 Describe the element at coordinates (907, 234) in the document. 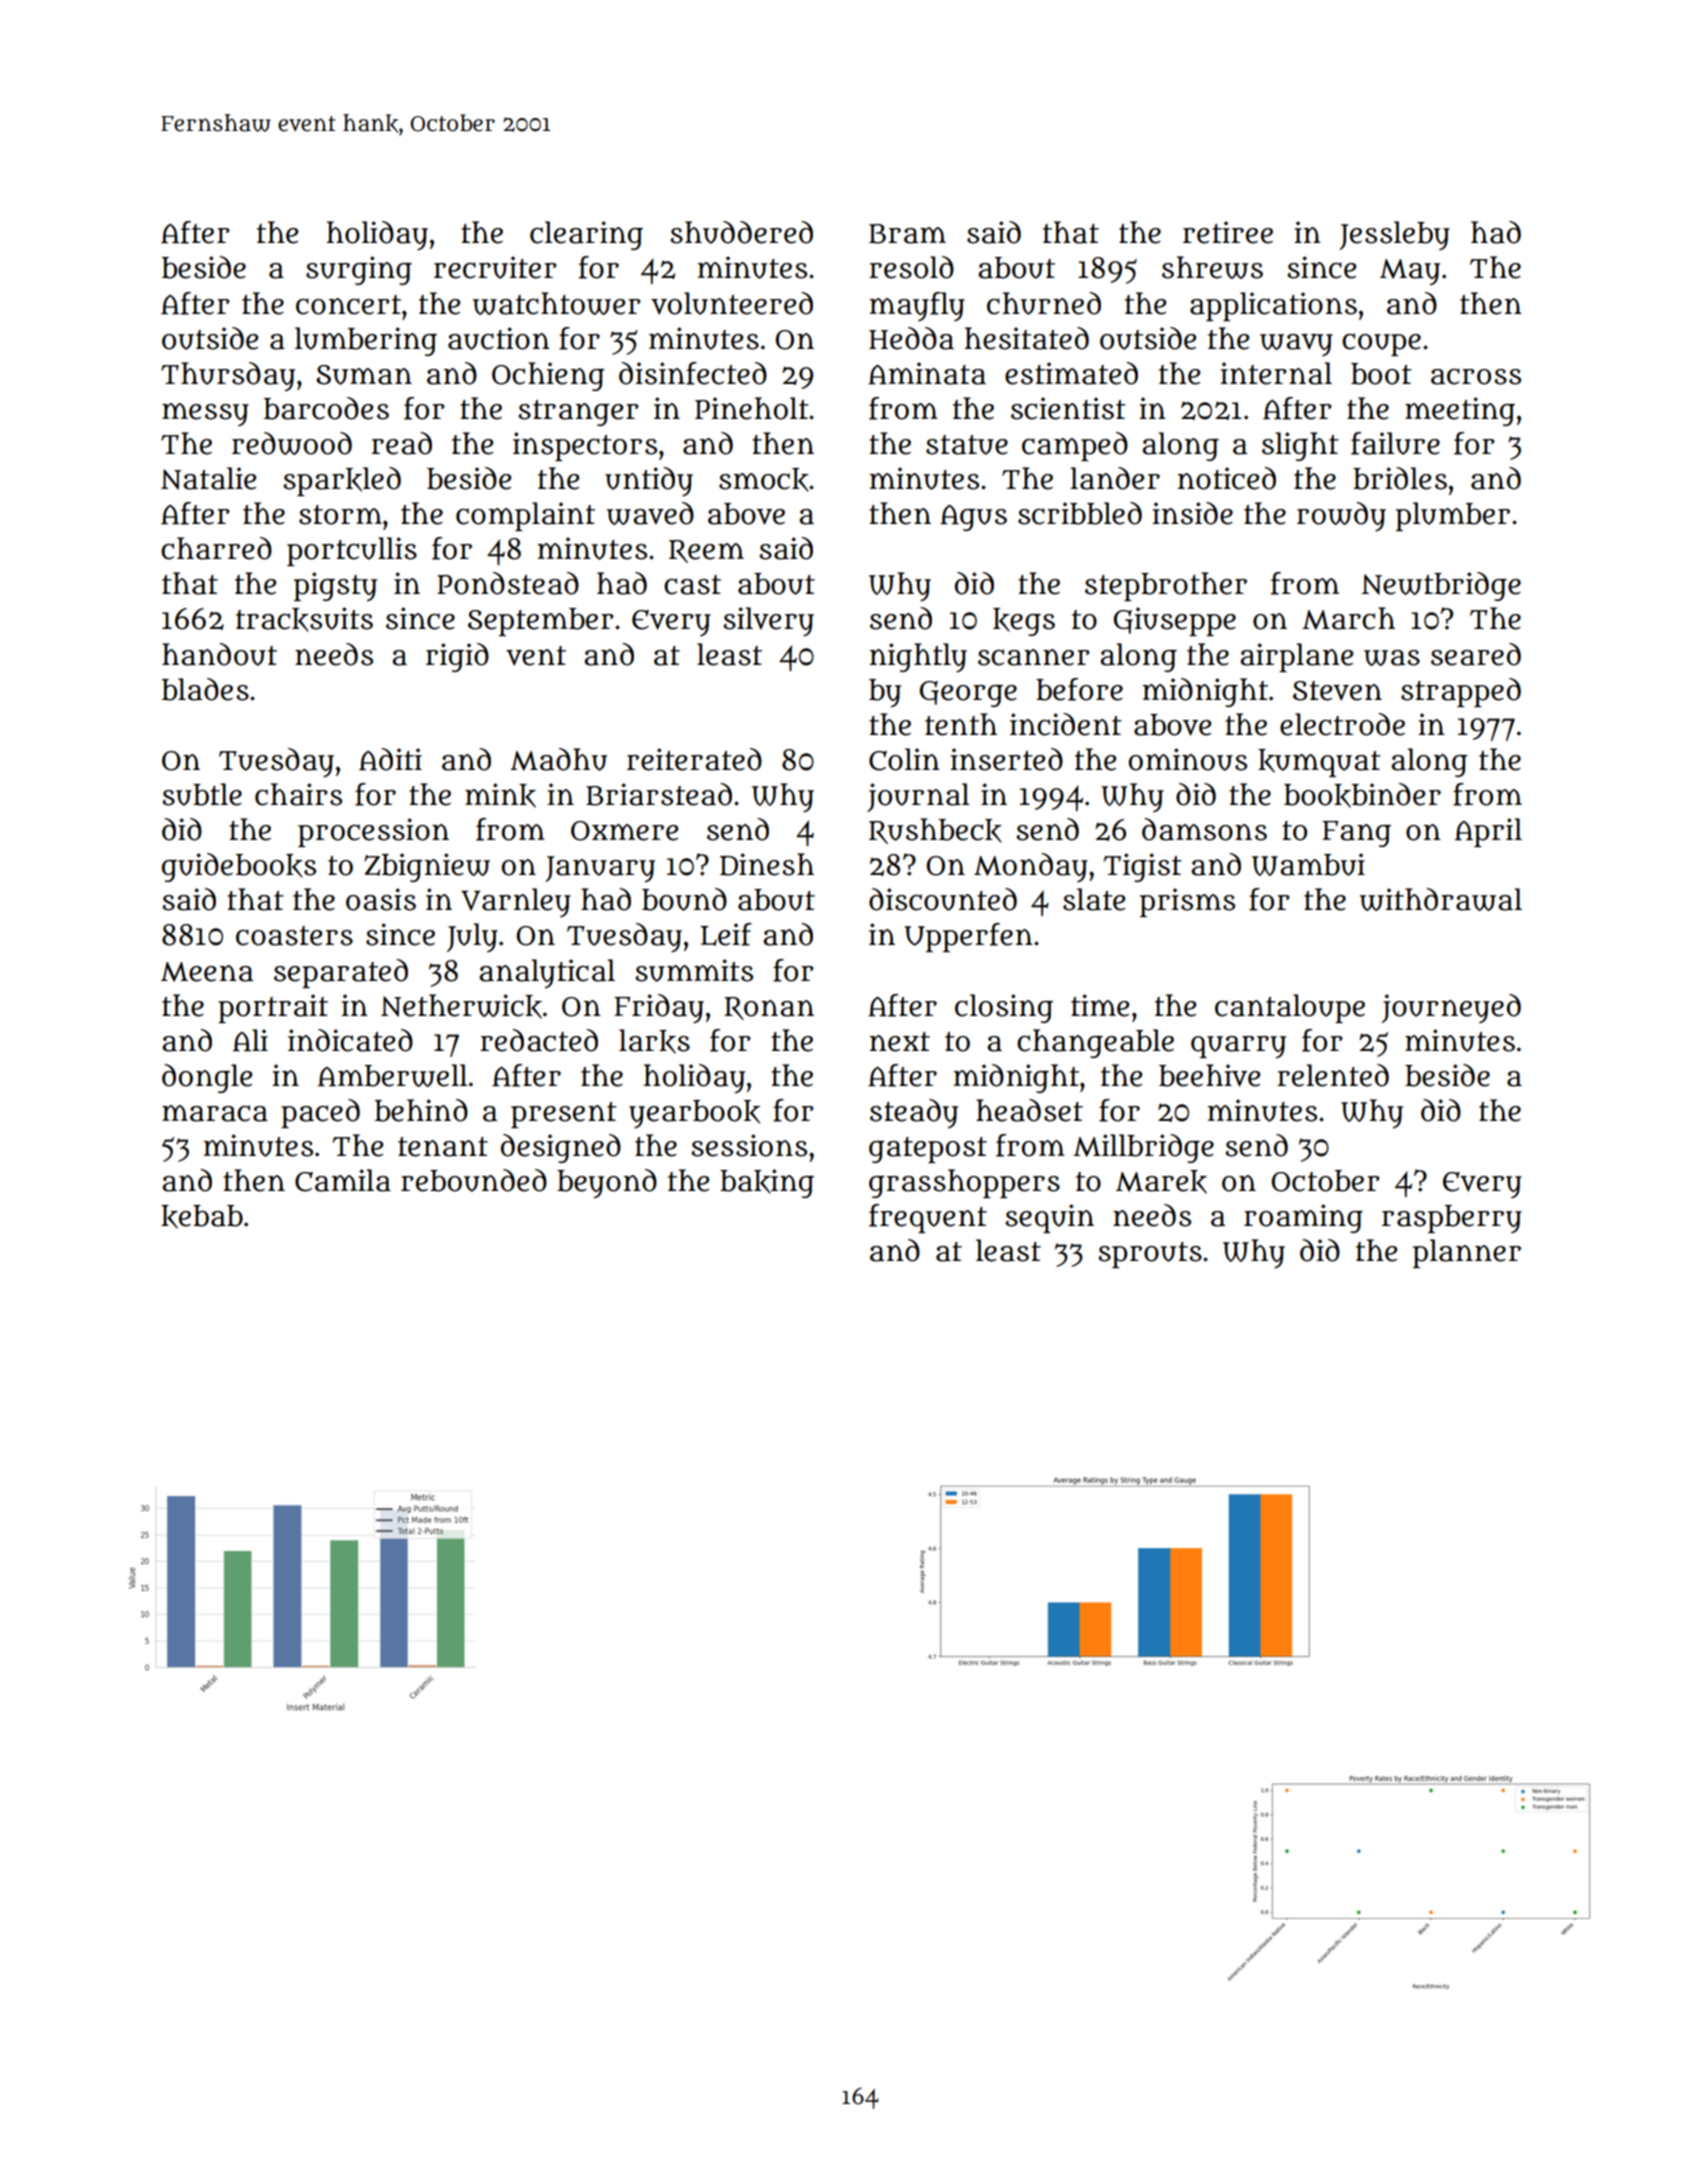

I see `Bram` at that location.
